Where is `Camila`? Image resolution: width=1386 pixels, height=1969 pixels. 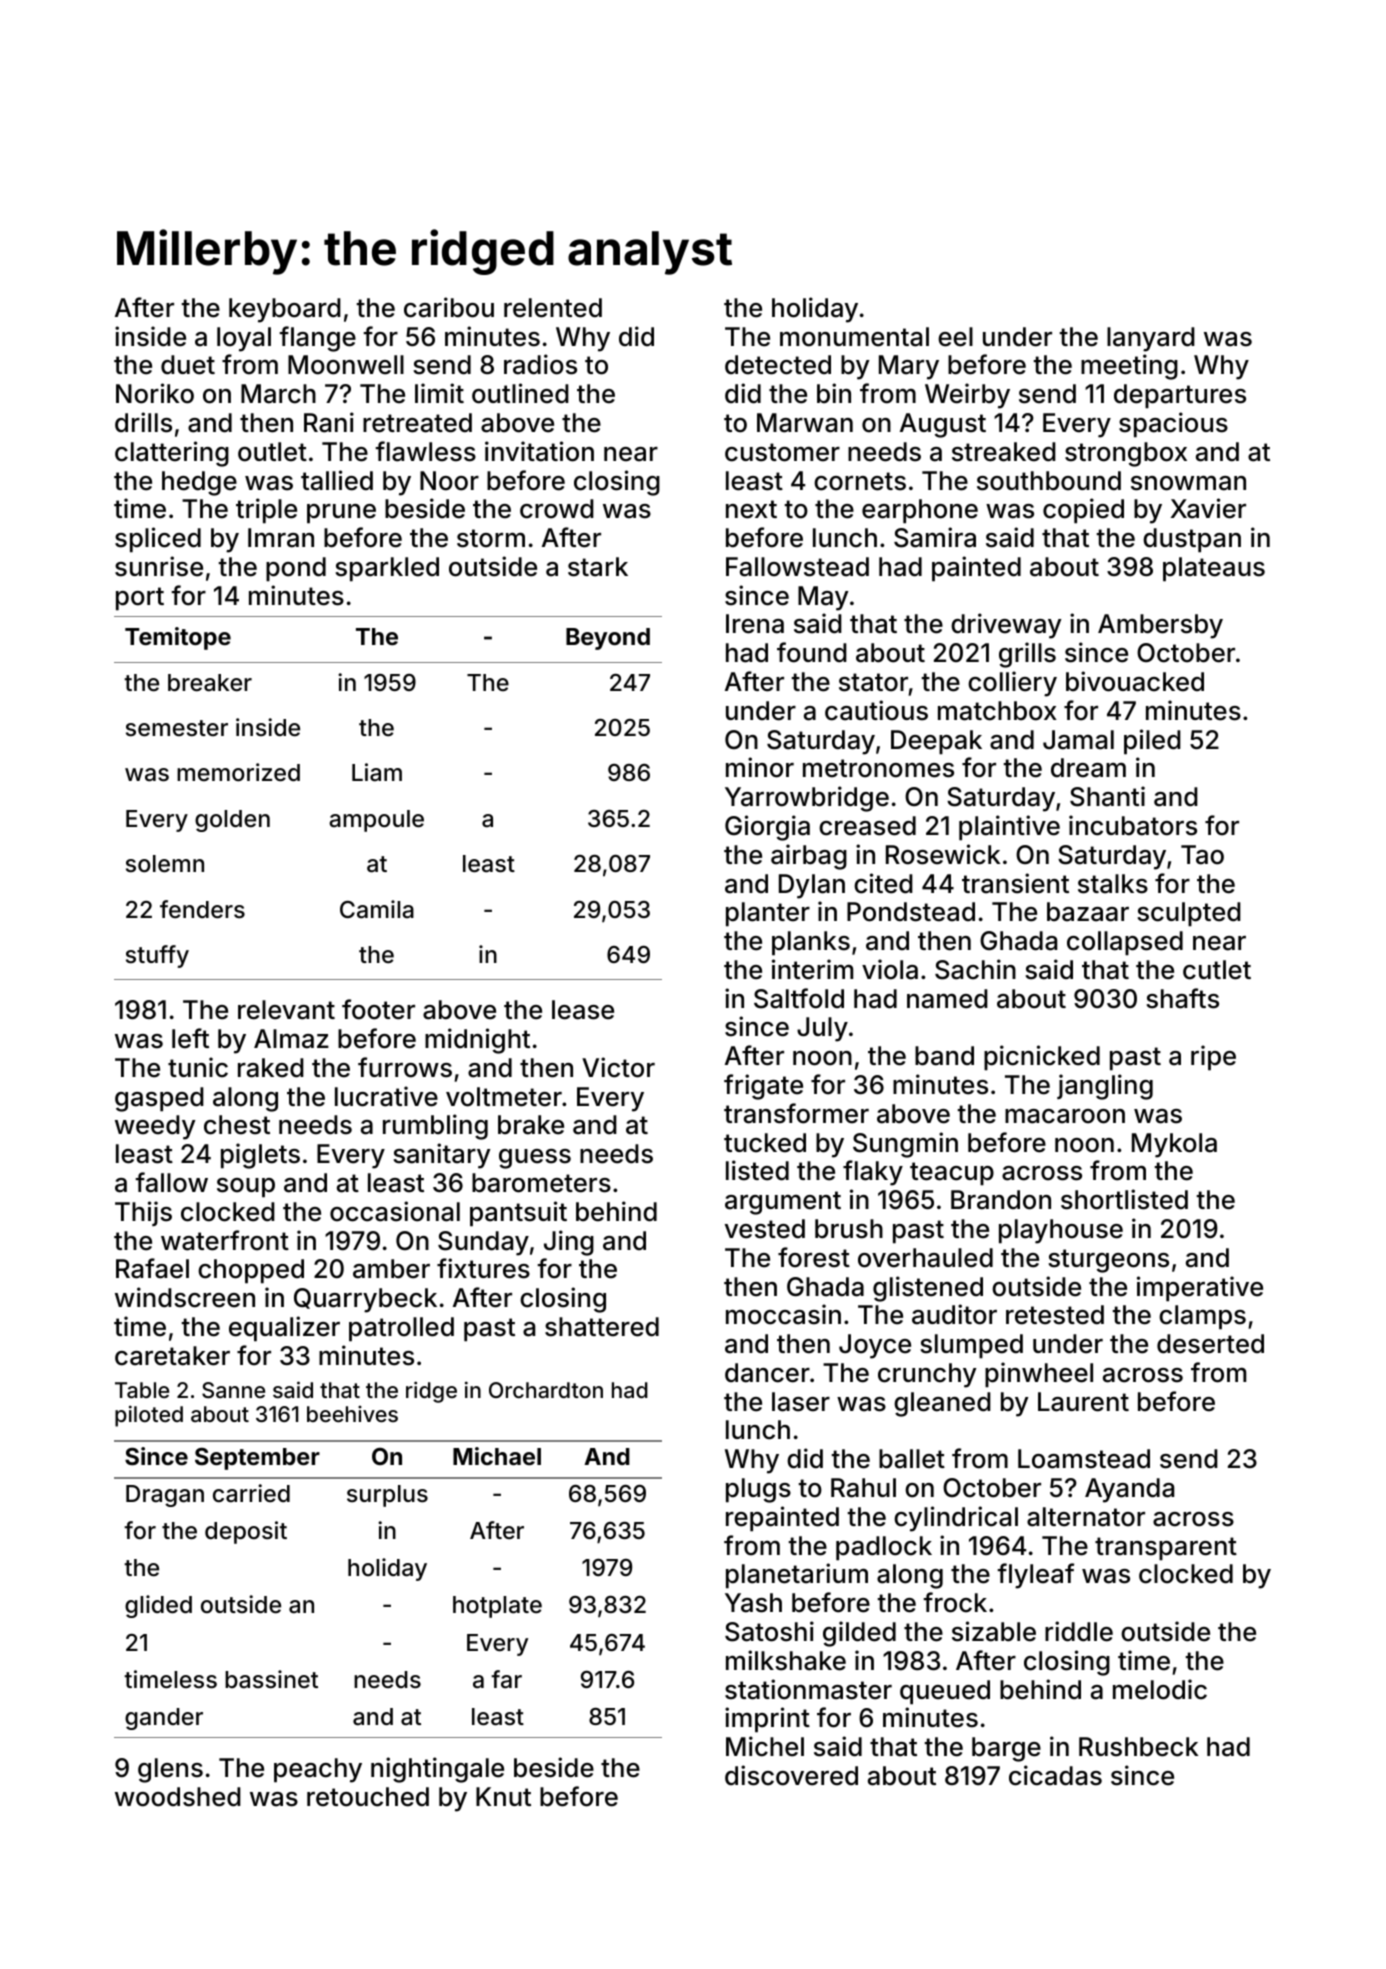
Camila is located at coordinates (377, 909).
